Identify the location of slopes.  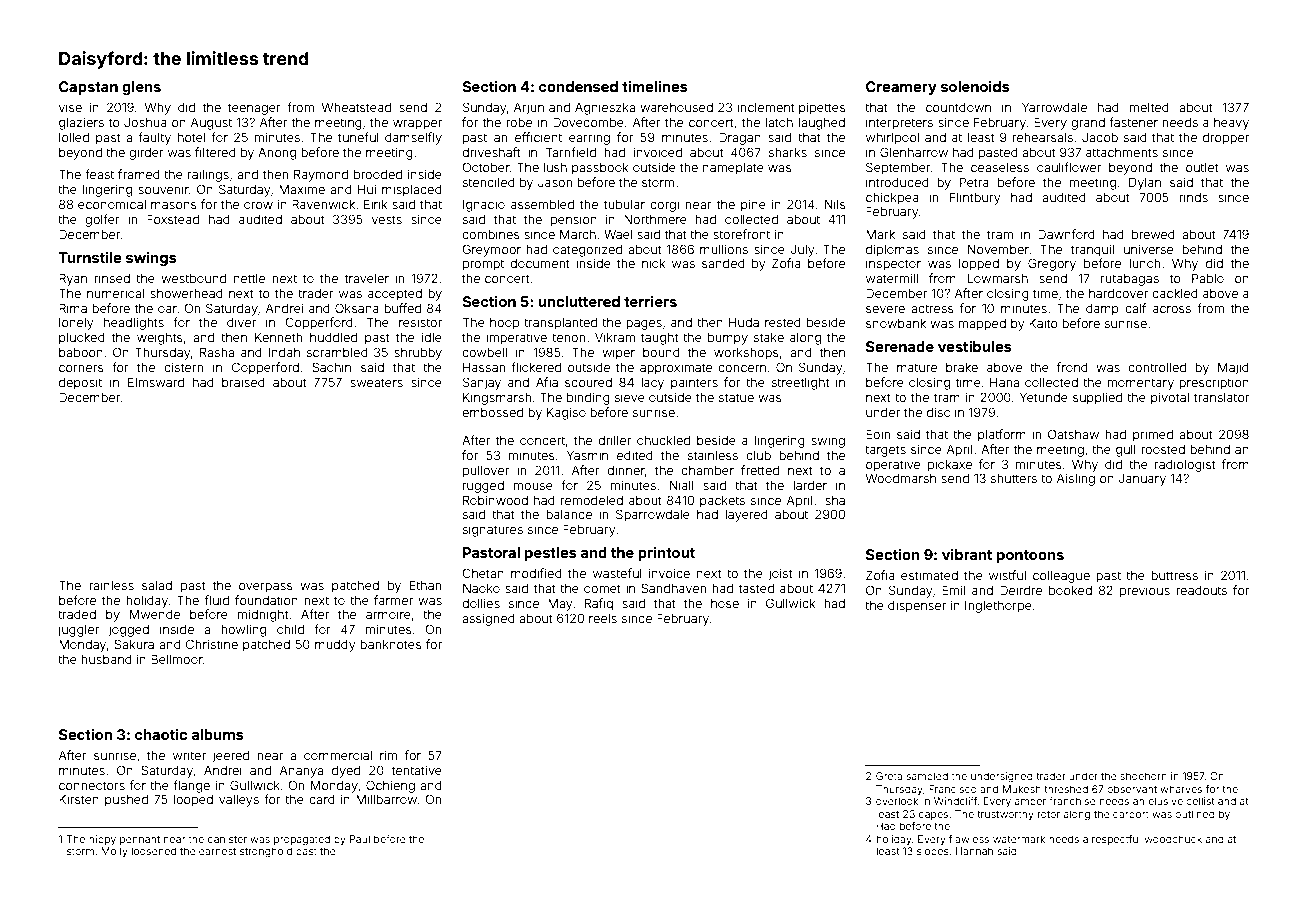
(933, 852).
